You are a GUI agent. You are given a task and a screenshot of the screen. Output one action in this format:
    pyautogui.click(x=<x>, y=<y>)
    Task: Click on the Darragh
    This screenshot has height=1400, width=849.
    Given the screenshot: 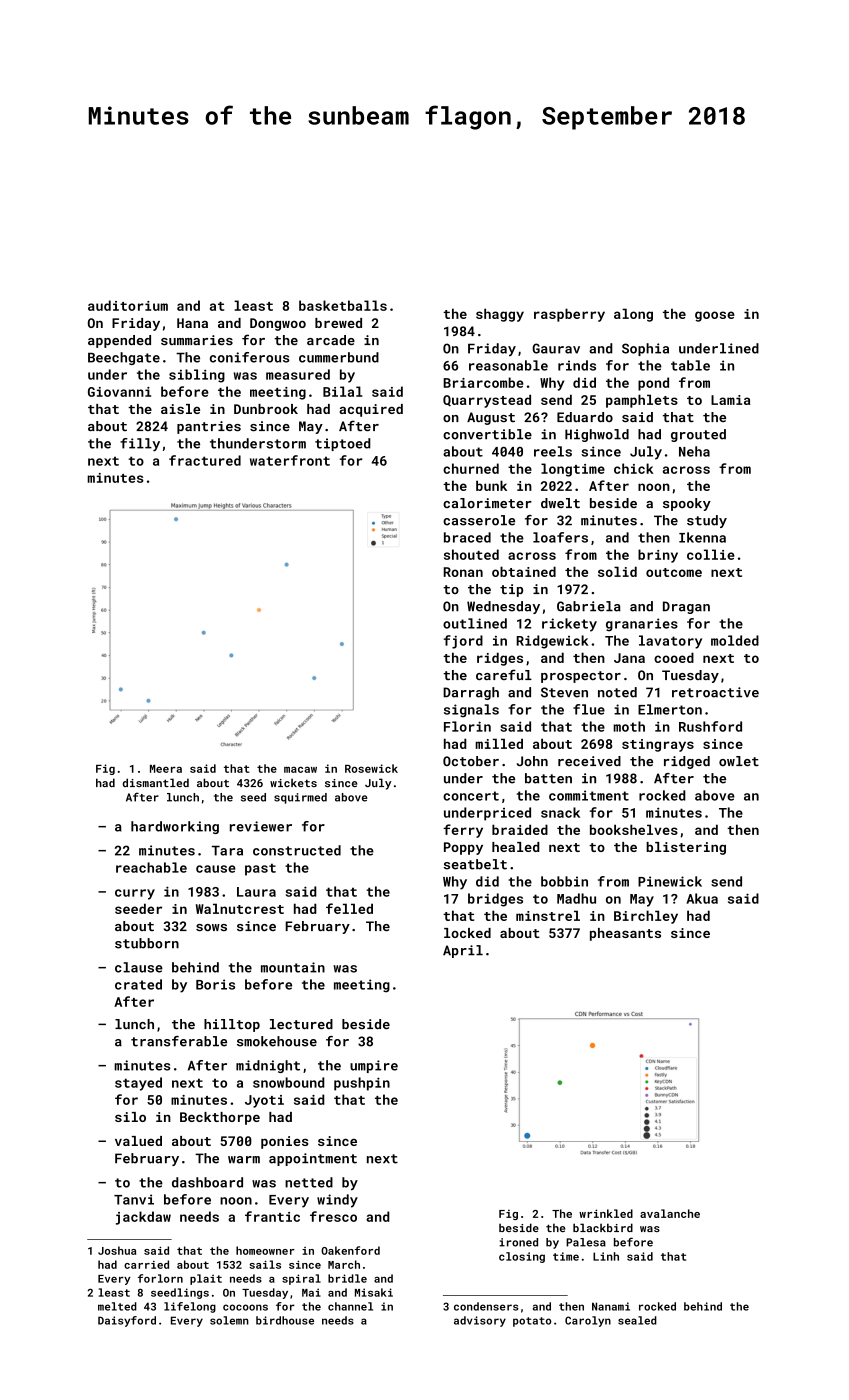 What is the action you would take?
    pyautogui.click(x=471, y=693)
